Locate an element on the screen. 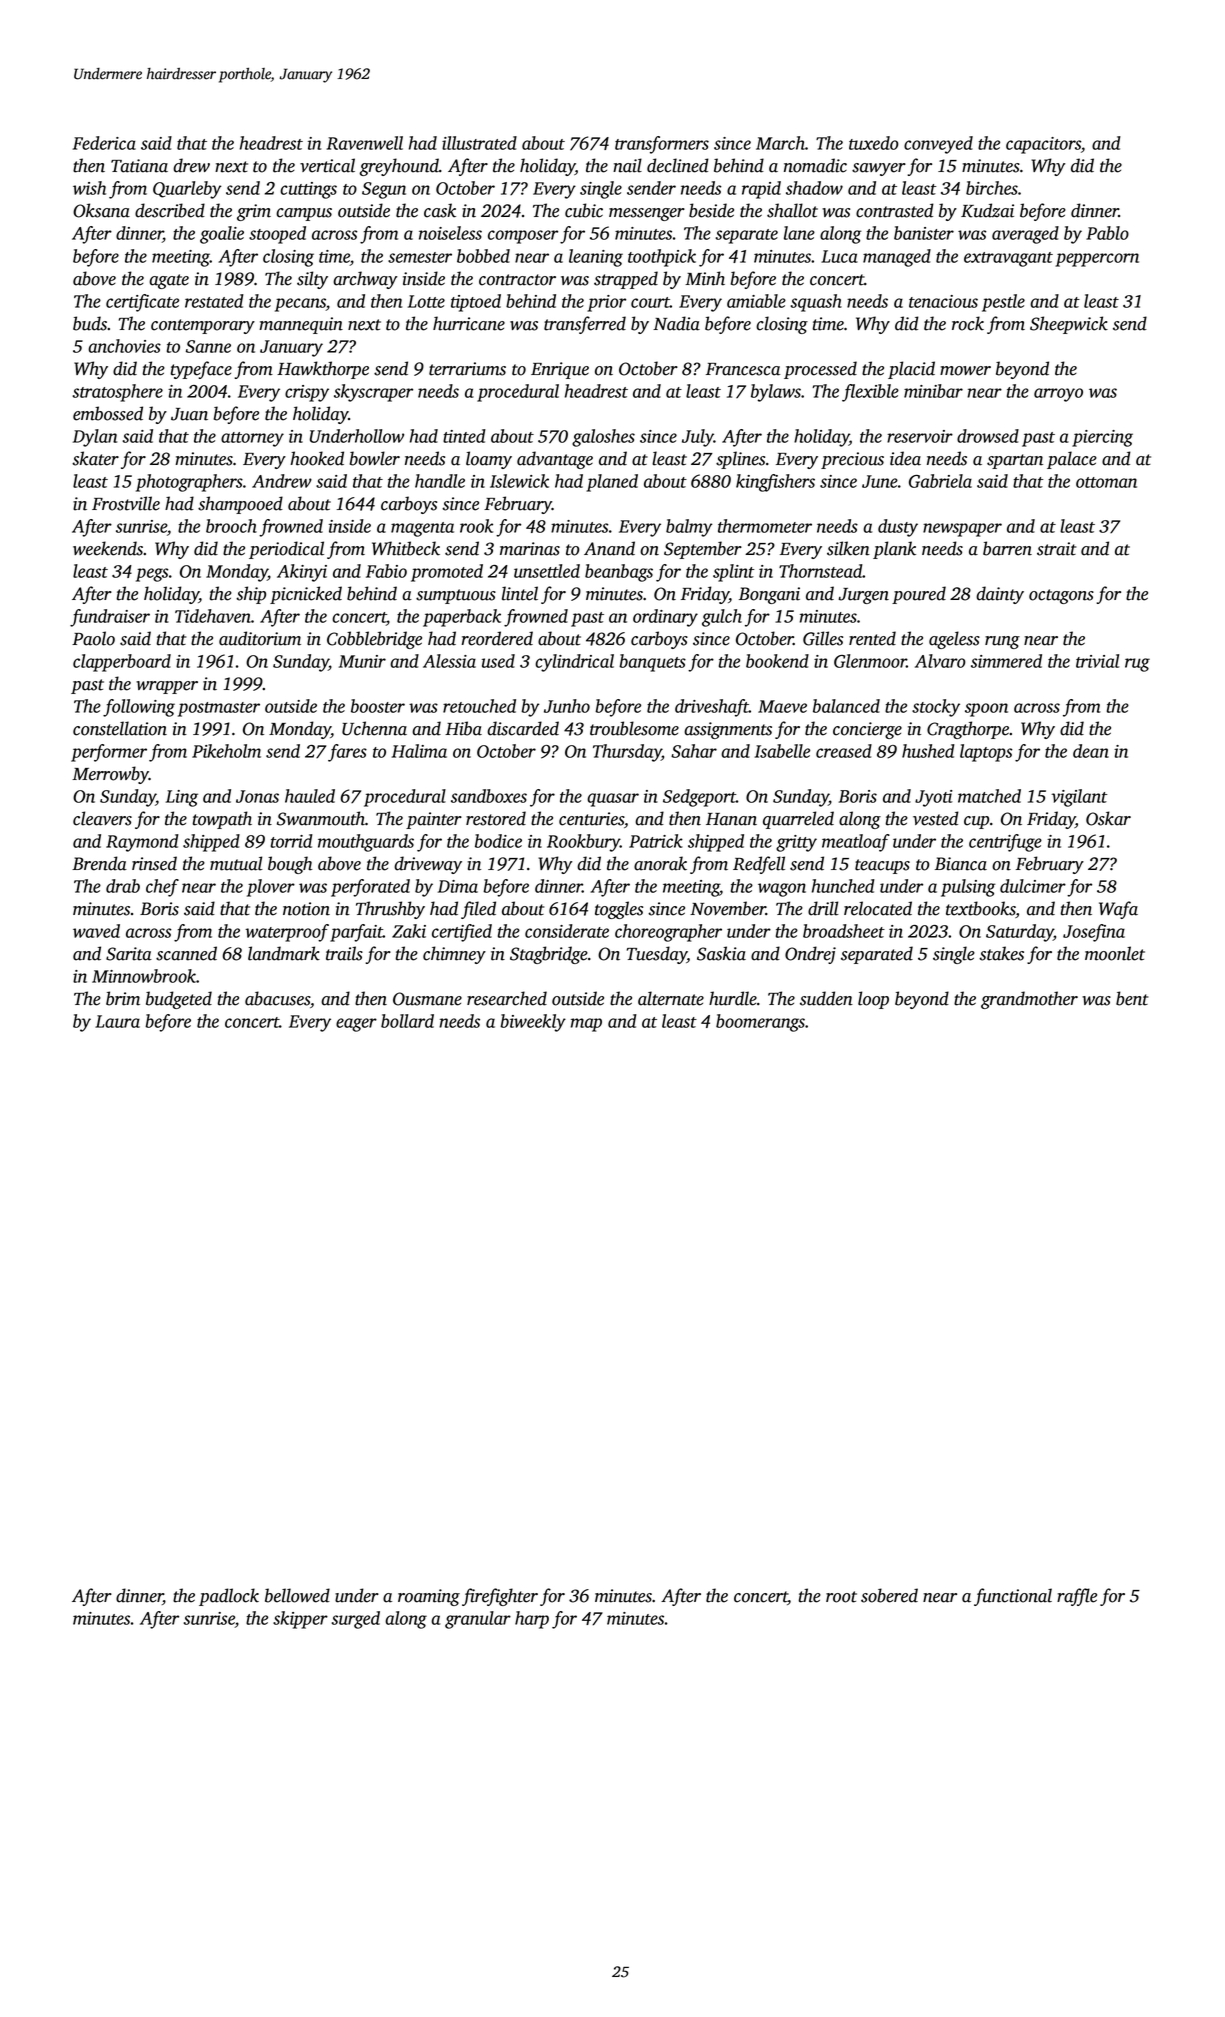 The width and height of the screenshot is (1225, 2017). peppercorn is located at coordinates (1097, 260).
